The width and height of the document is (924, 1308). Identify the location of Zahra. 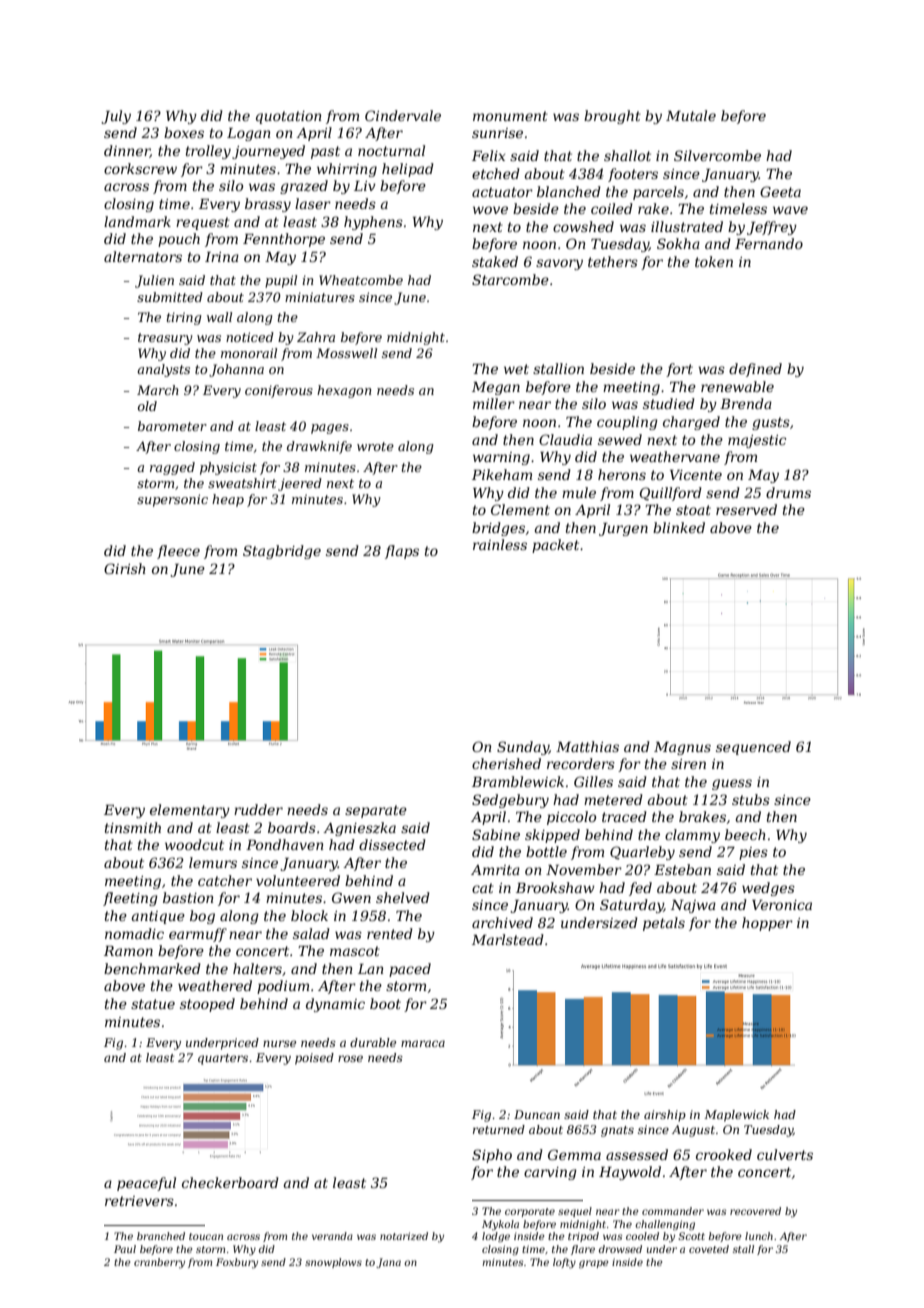
(316, 337).
